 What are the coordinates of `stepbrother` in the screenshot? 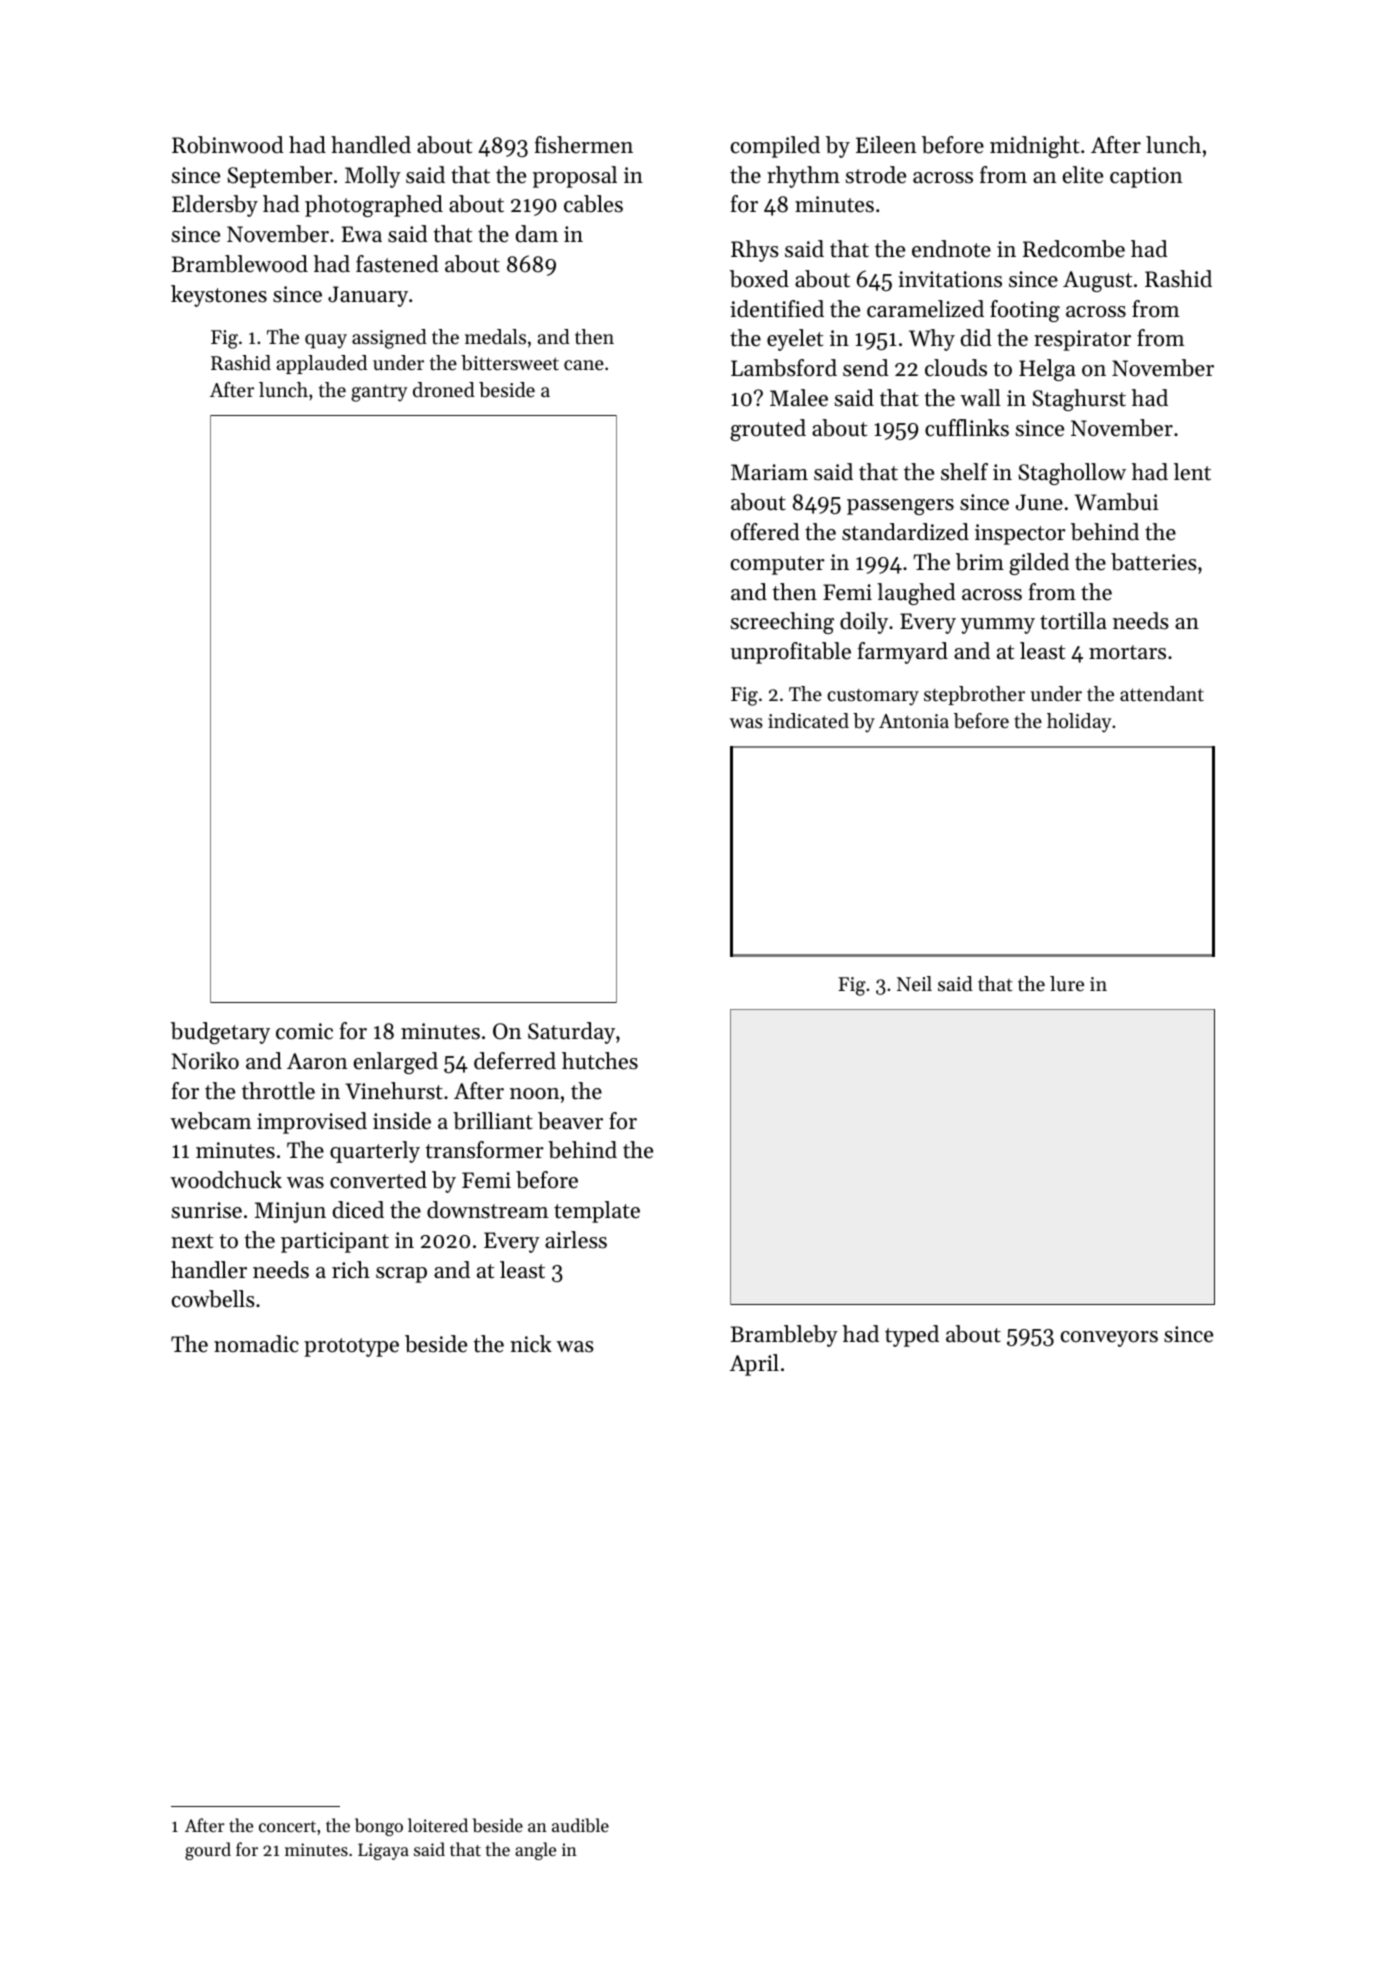 It's located at (974, 695).
